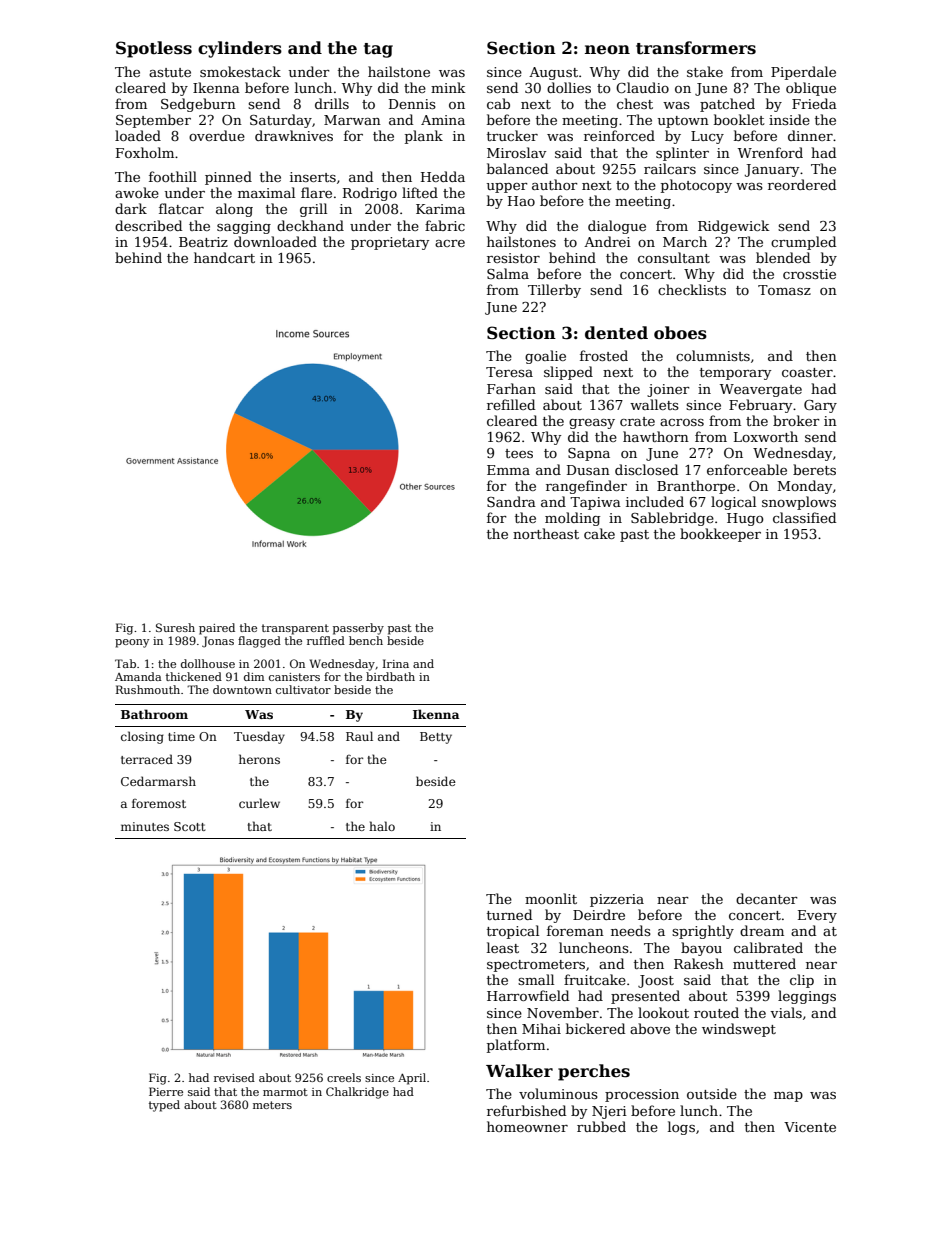 This screenshot has height=1233, width=952. What do you see at coordinates (809, 274) in the screenshot?
I see `crosstie` at bounding box center [809, 274].
